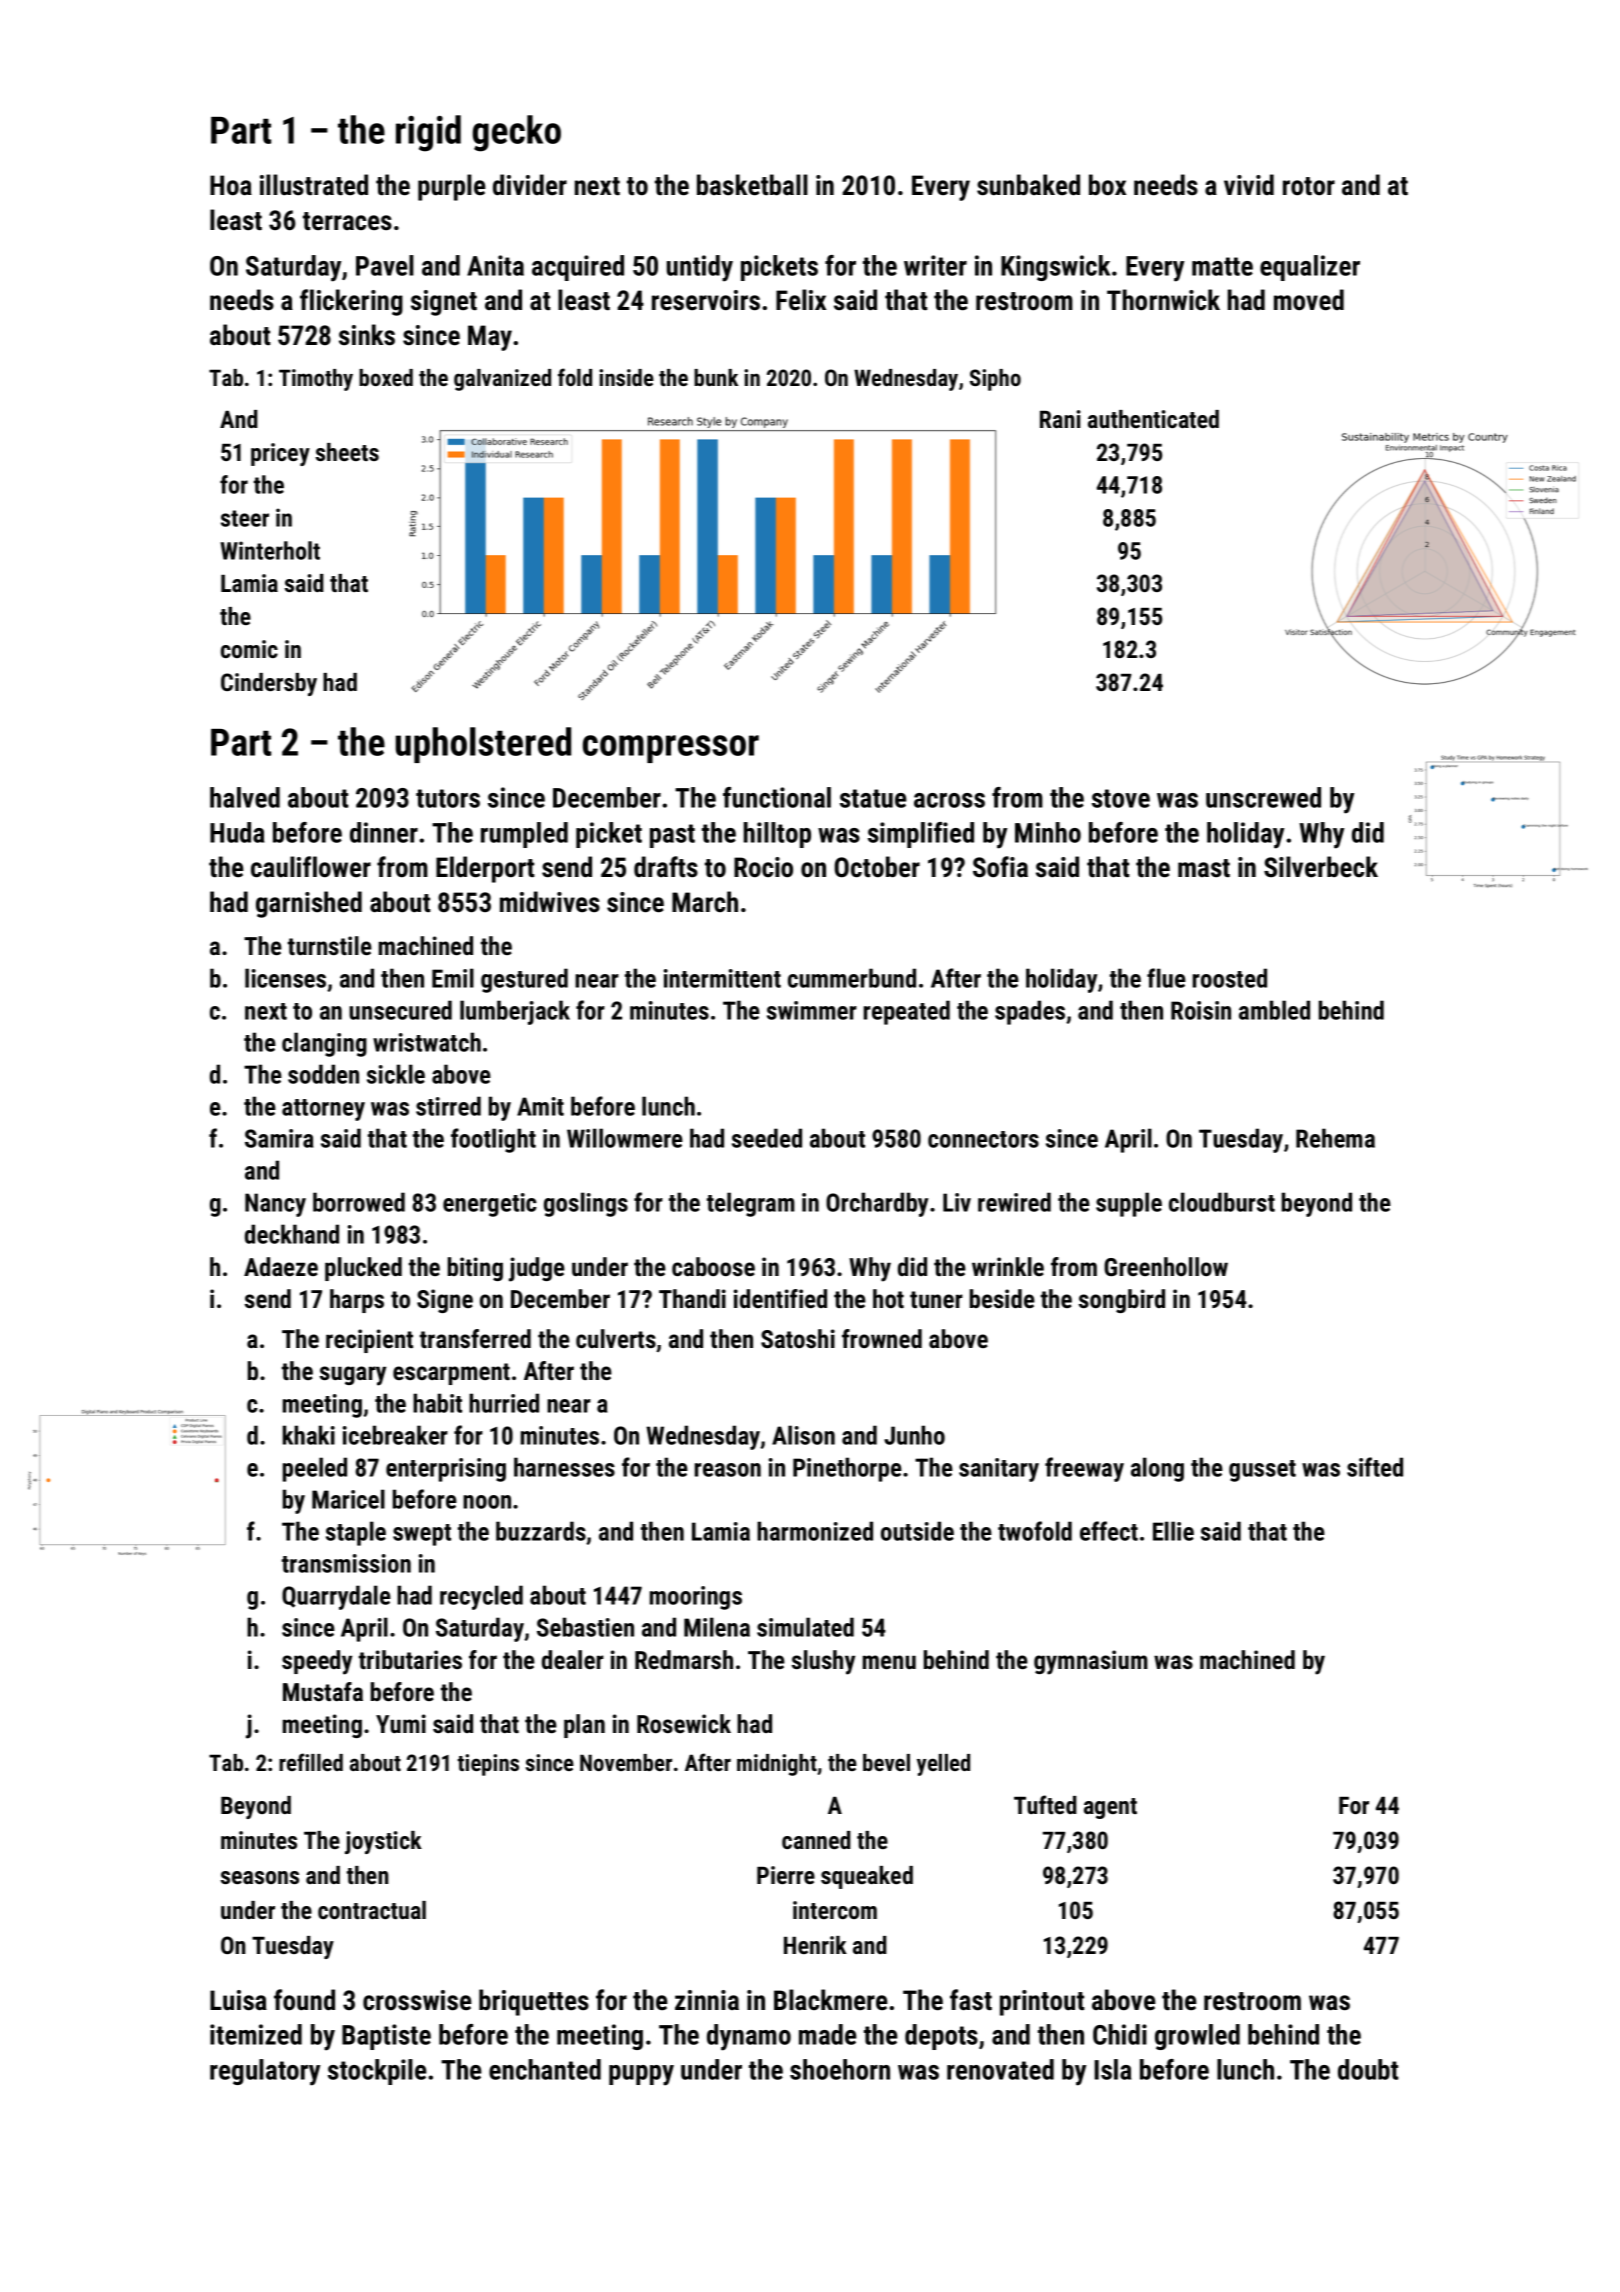  I want to click on regulatory, so click(265, 2072).
